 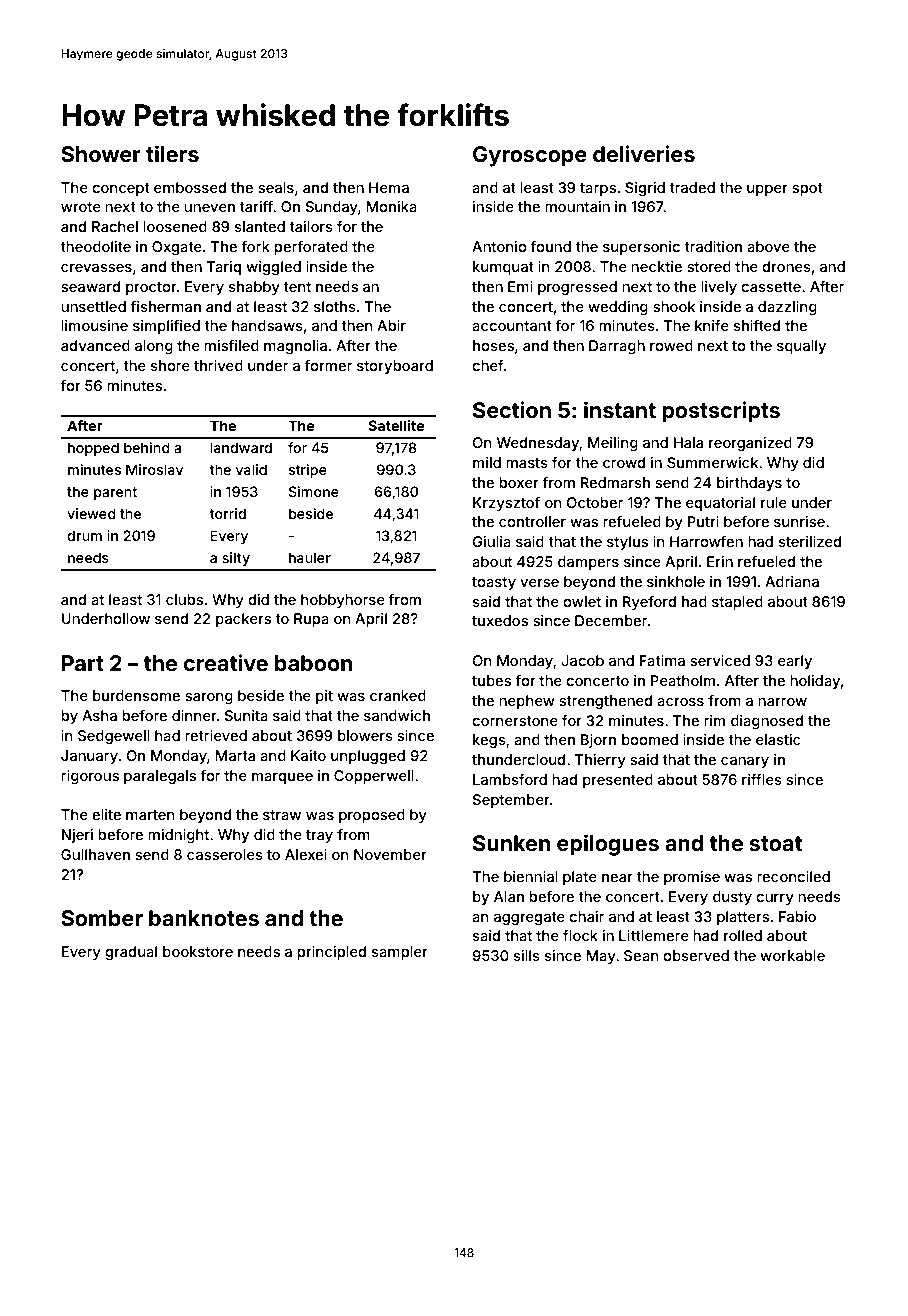 I want to click on Shower, so click(x=101, y=154).
